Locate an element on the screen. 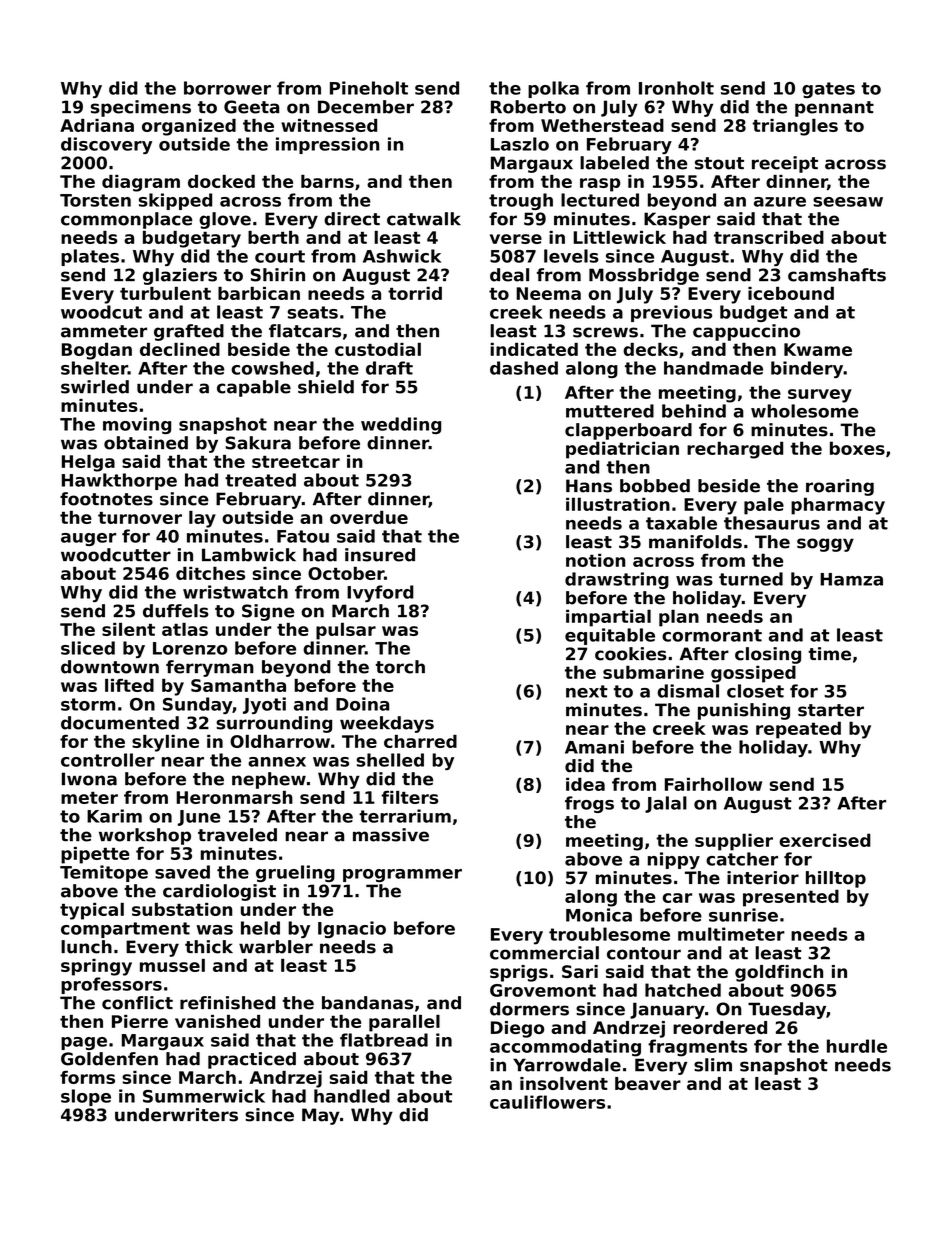 This screenshot has height=1233, width=952. boxes is located at coordinates (857, 448).
